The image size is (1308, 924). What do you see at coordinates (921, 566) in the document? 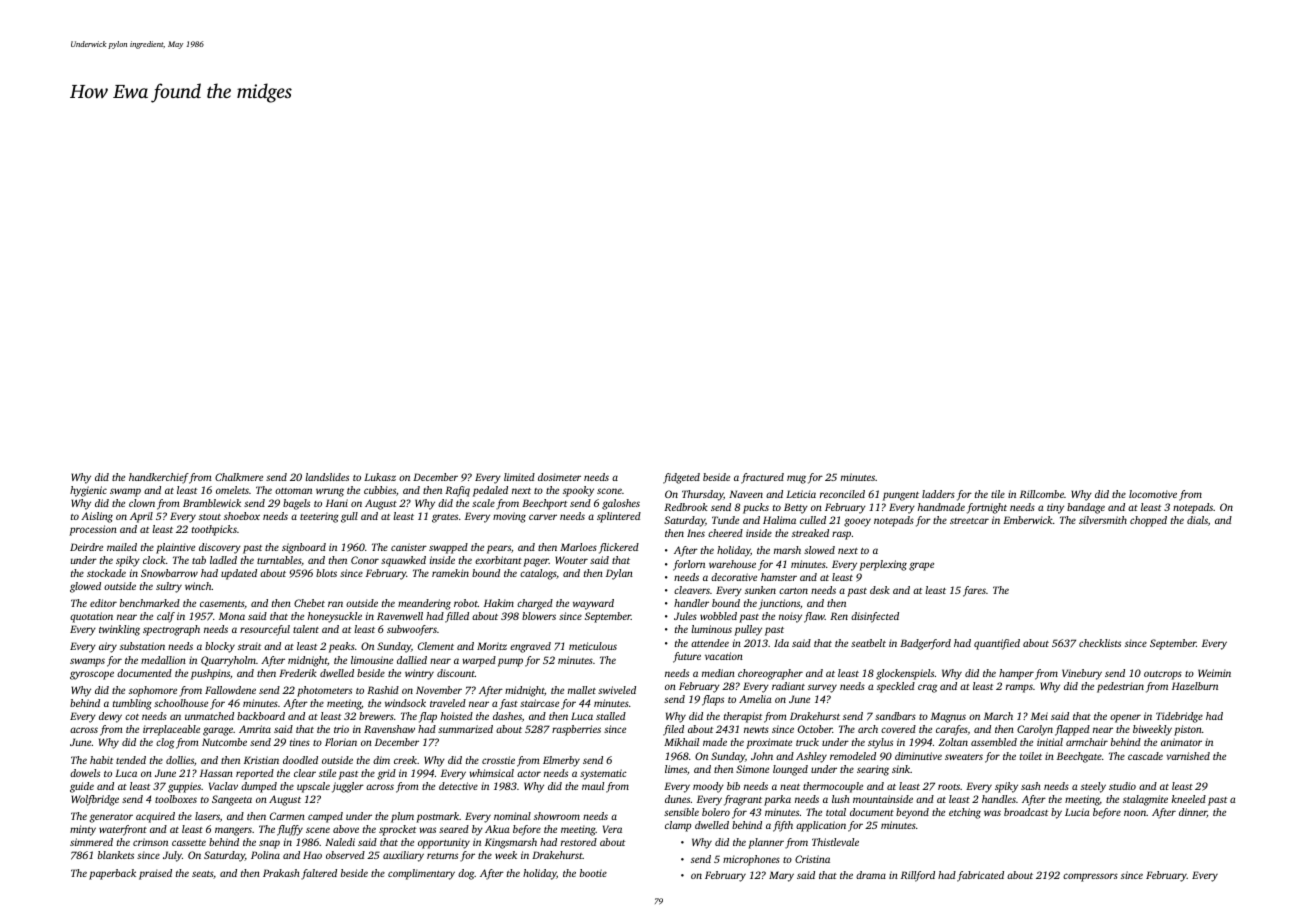
I see `grape` at bounding box center [921, 566].
